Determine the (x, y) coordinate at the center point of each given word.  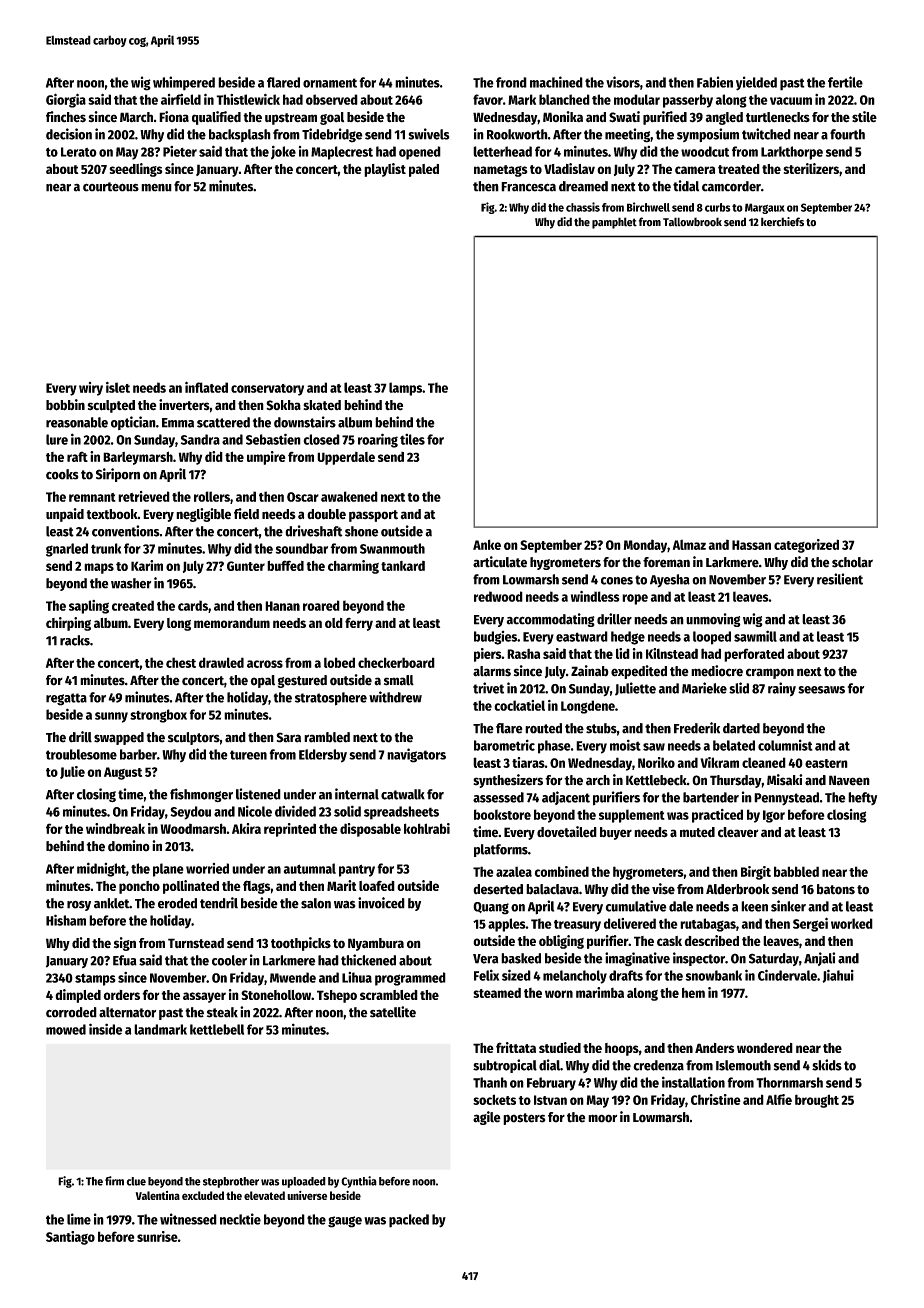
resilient (840, 579)
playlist (385, 170)
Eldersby (323, 756)
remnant (92, 497)
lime (79, 1219)
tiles (412, 439)
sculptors (194, 738)
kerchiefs (782, 222)
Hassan (751, 545)
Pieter (180, 151)
